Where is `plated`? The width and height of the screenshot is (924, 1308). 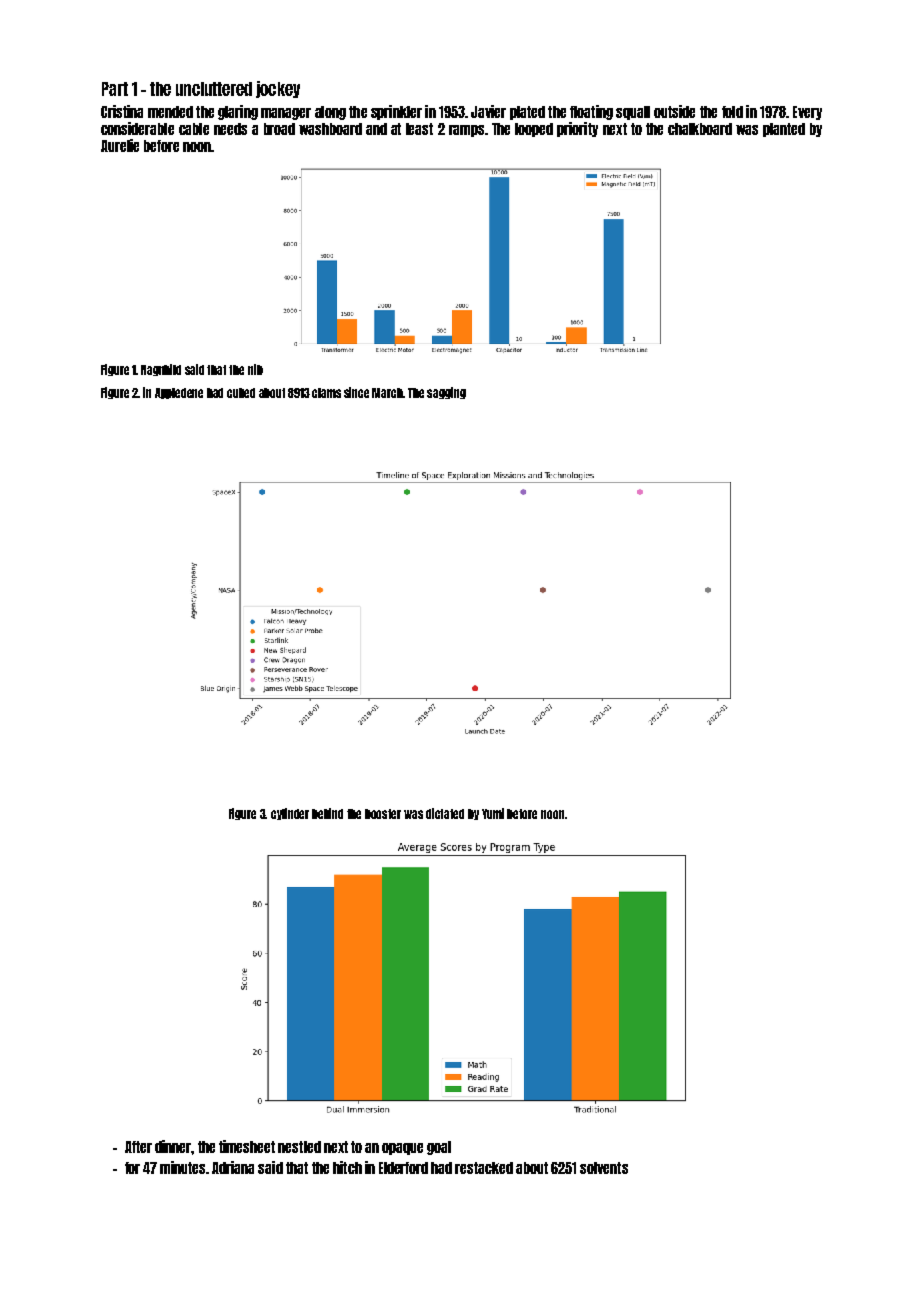
plated is located at coordinates (527, 113).
